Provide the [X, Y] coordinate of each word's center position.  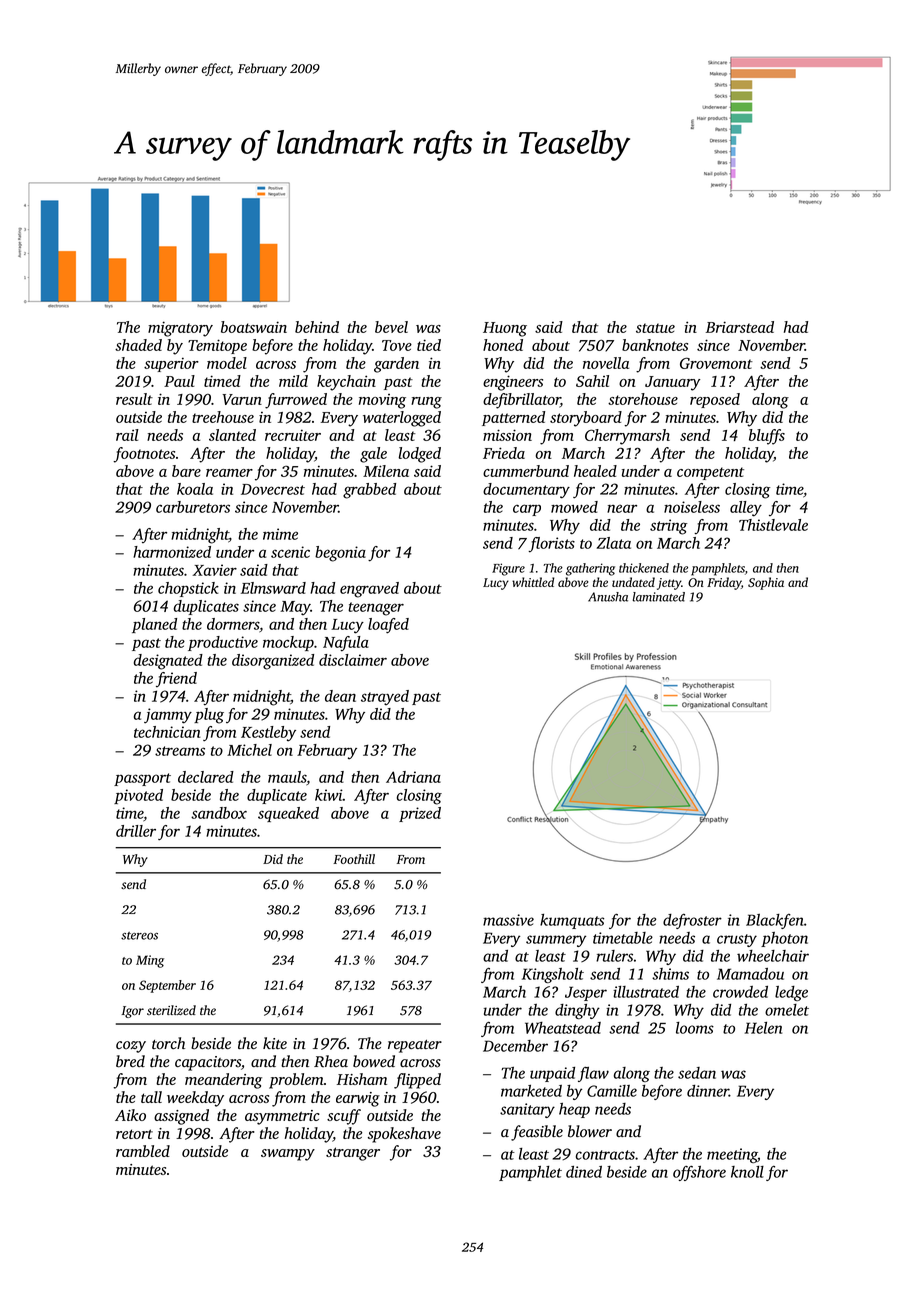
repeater [415, 1046]
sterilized [171, 1010]
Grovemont [716, 363]
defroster [692, 921]
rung [426, 403]
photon [784, 939]
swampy [288, 1155]
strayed [385, 697]
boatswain [254, 327]
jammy [168, 716]
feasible [537, 1133]
